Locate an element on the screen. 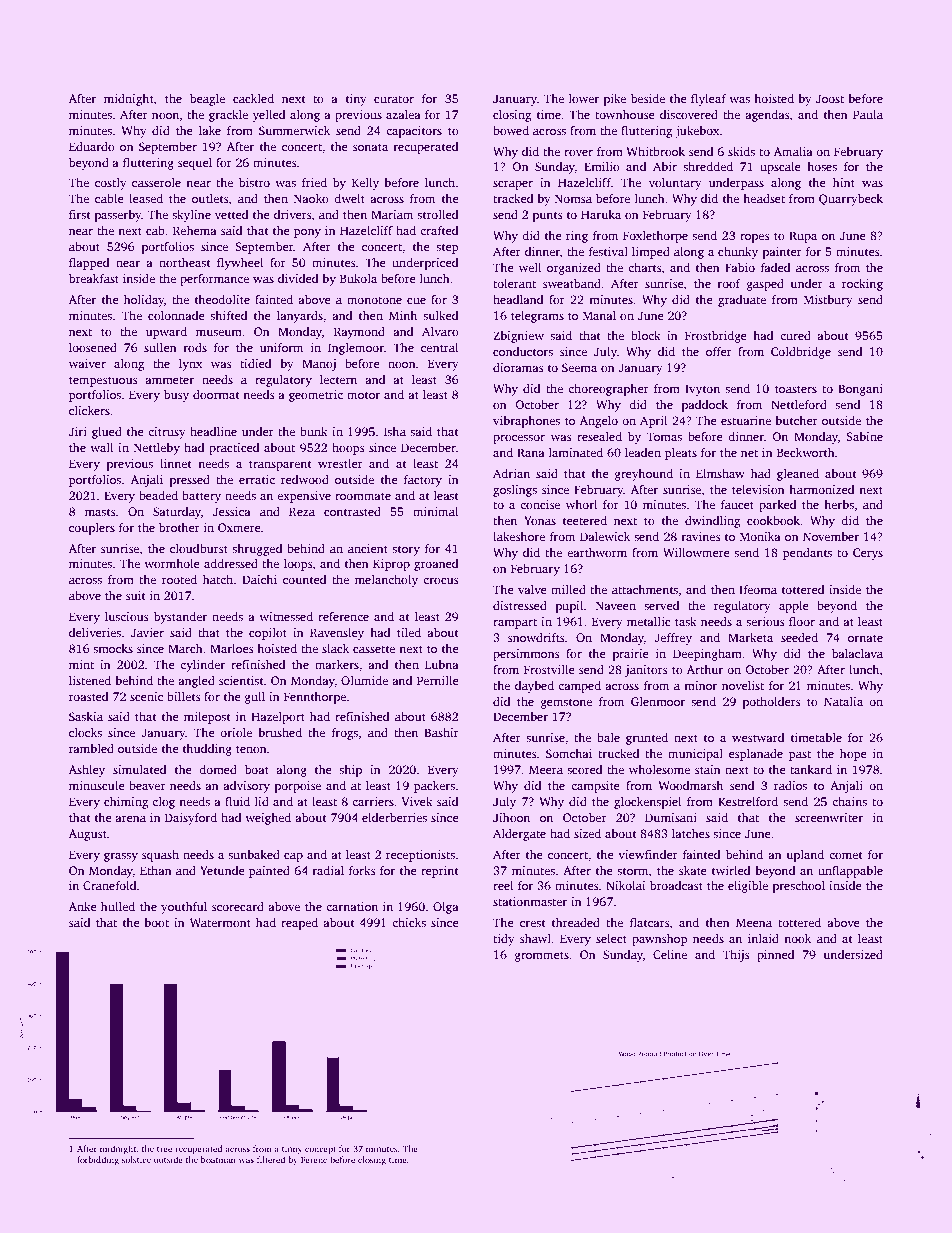 This screenshot has width=952, height=1233. minimal is located at coordinates (435, 511).
